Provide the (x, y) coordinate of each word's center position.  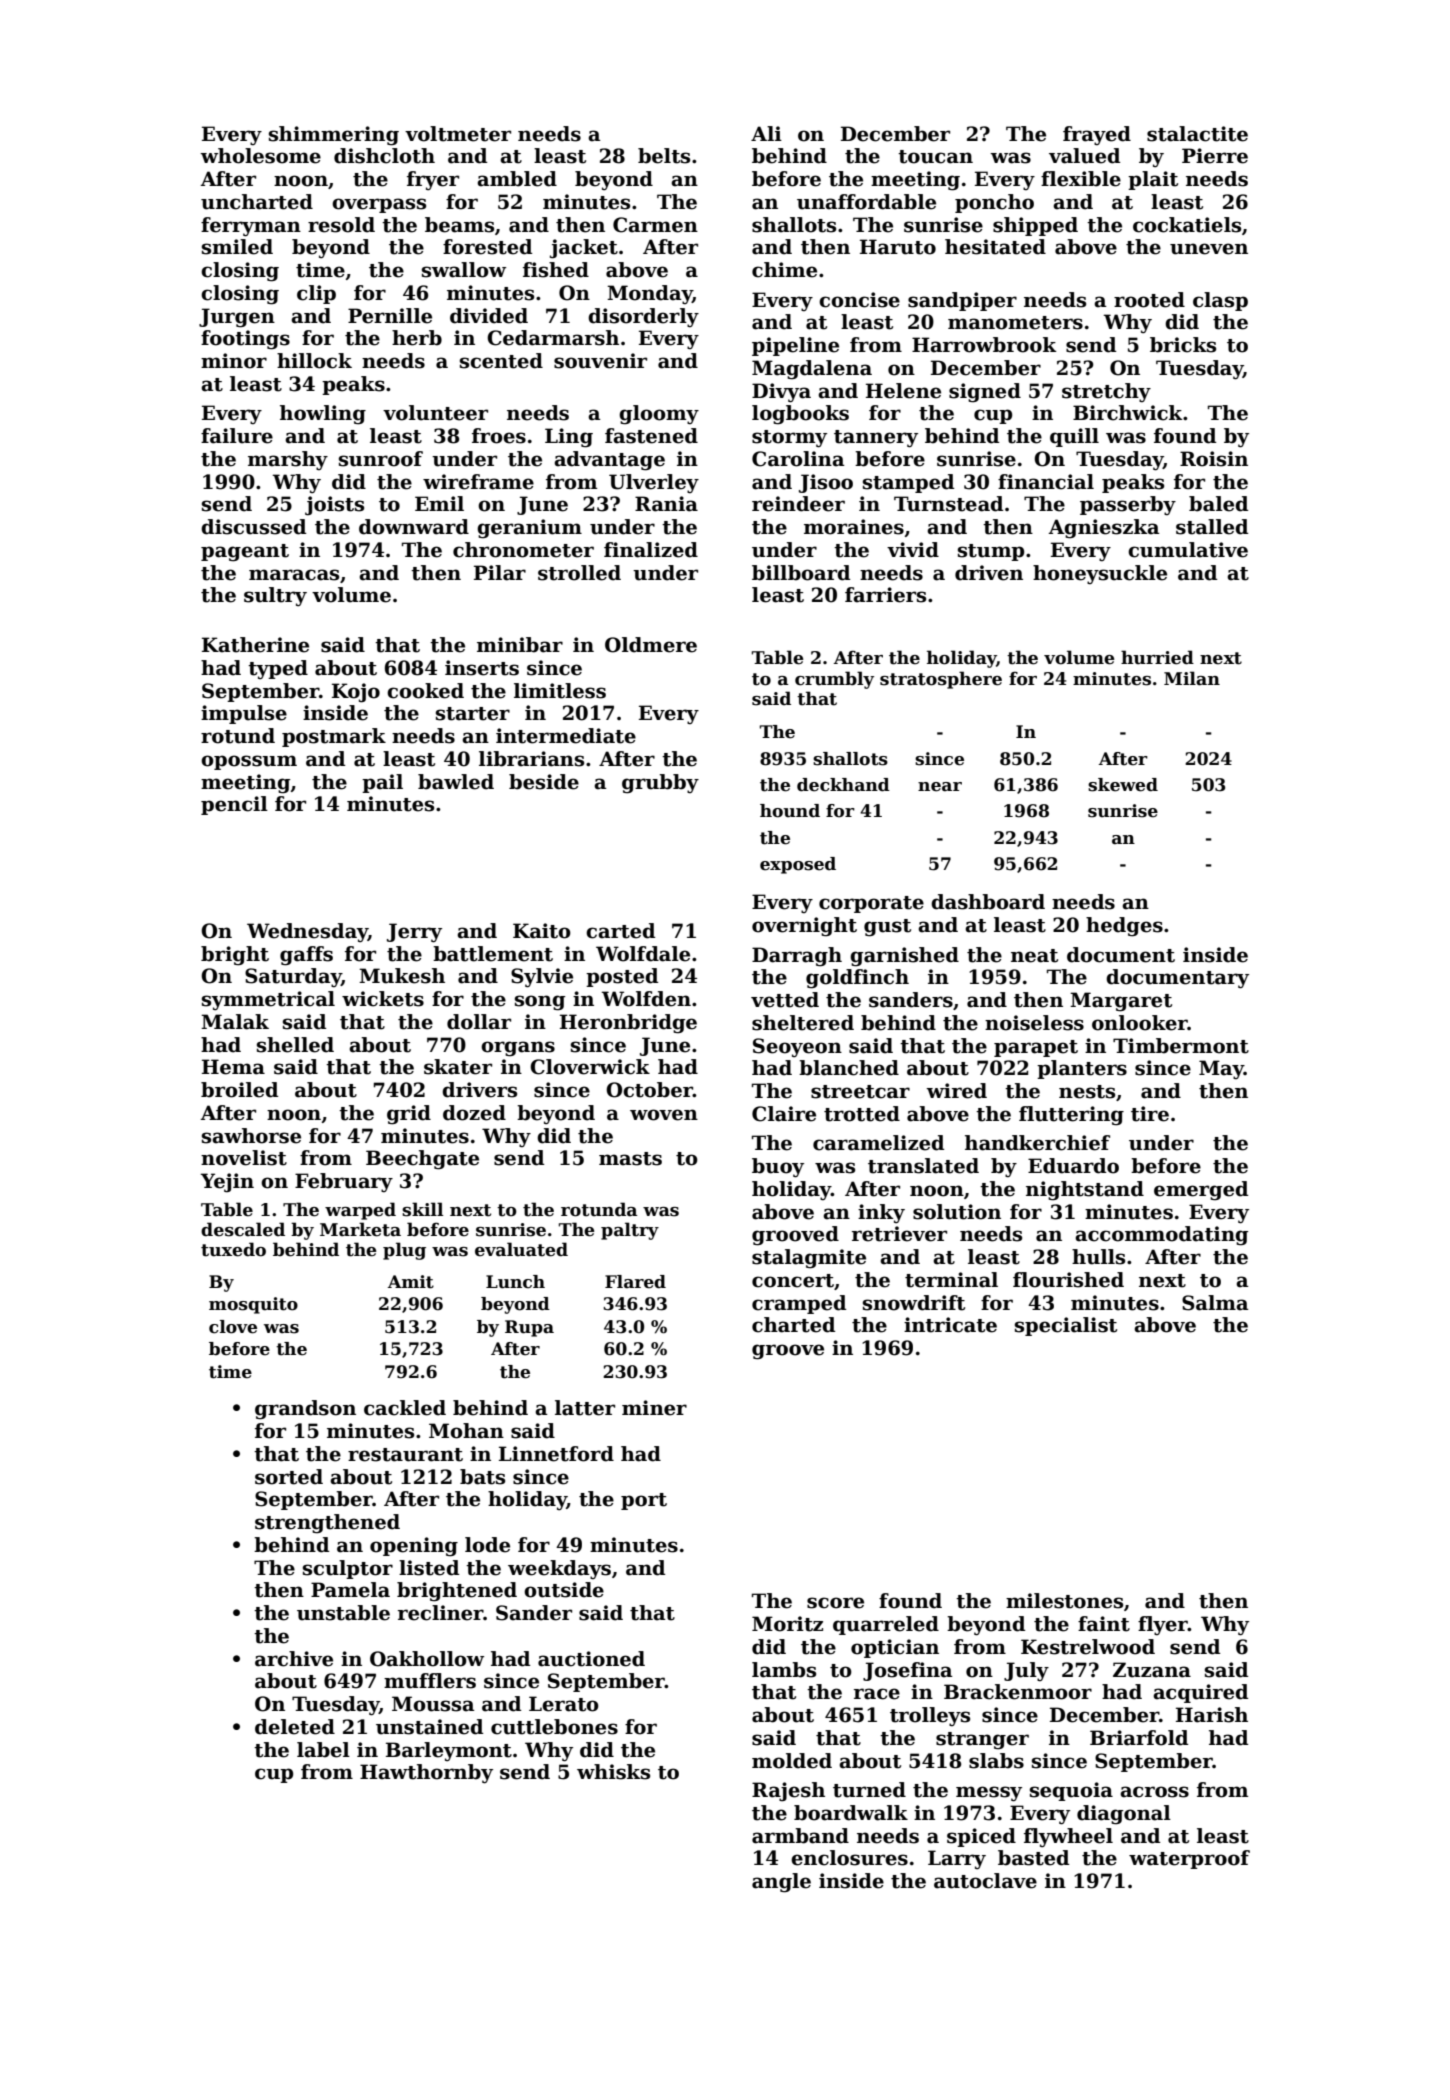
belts (664, 156)
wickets (383, 999)
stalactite (1197, 134)
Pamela (350, 1590)
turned (869, 1790)
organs (518, 1048)
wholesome (260, 156)
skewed (1123, 785)
